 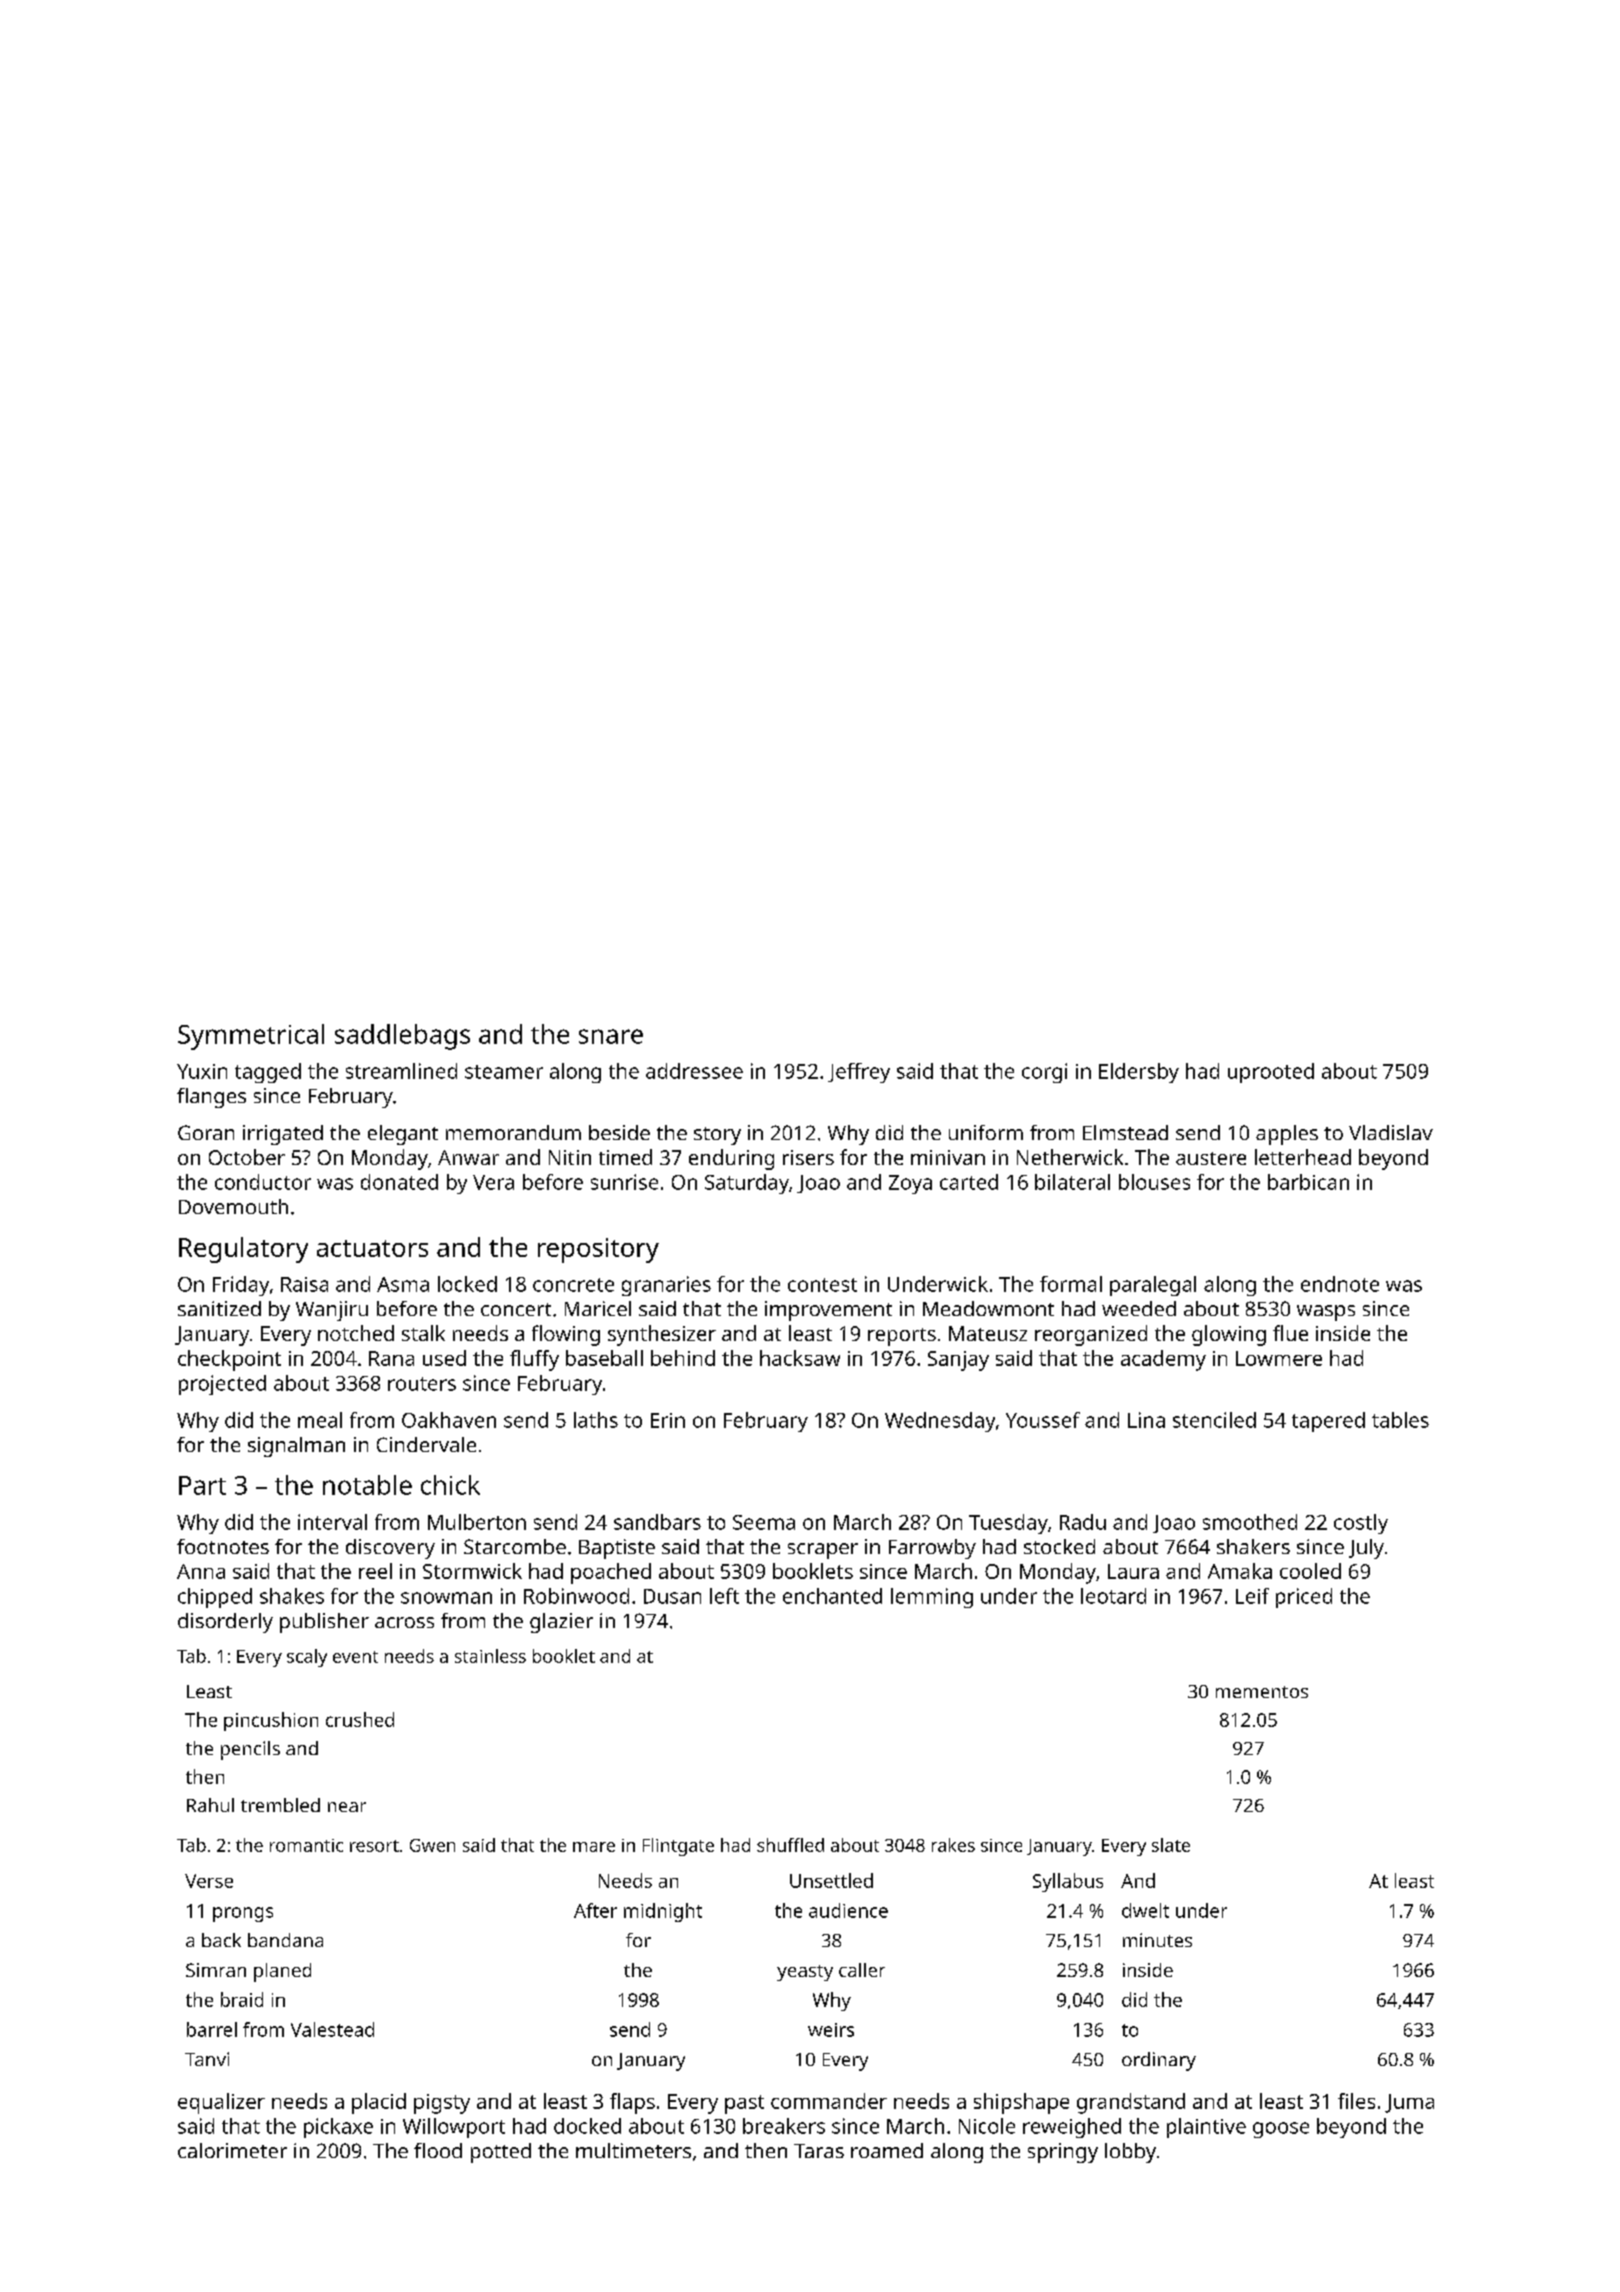 I want to click on weirs, so click(x=831, y=2030).
